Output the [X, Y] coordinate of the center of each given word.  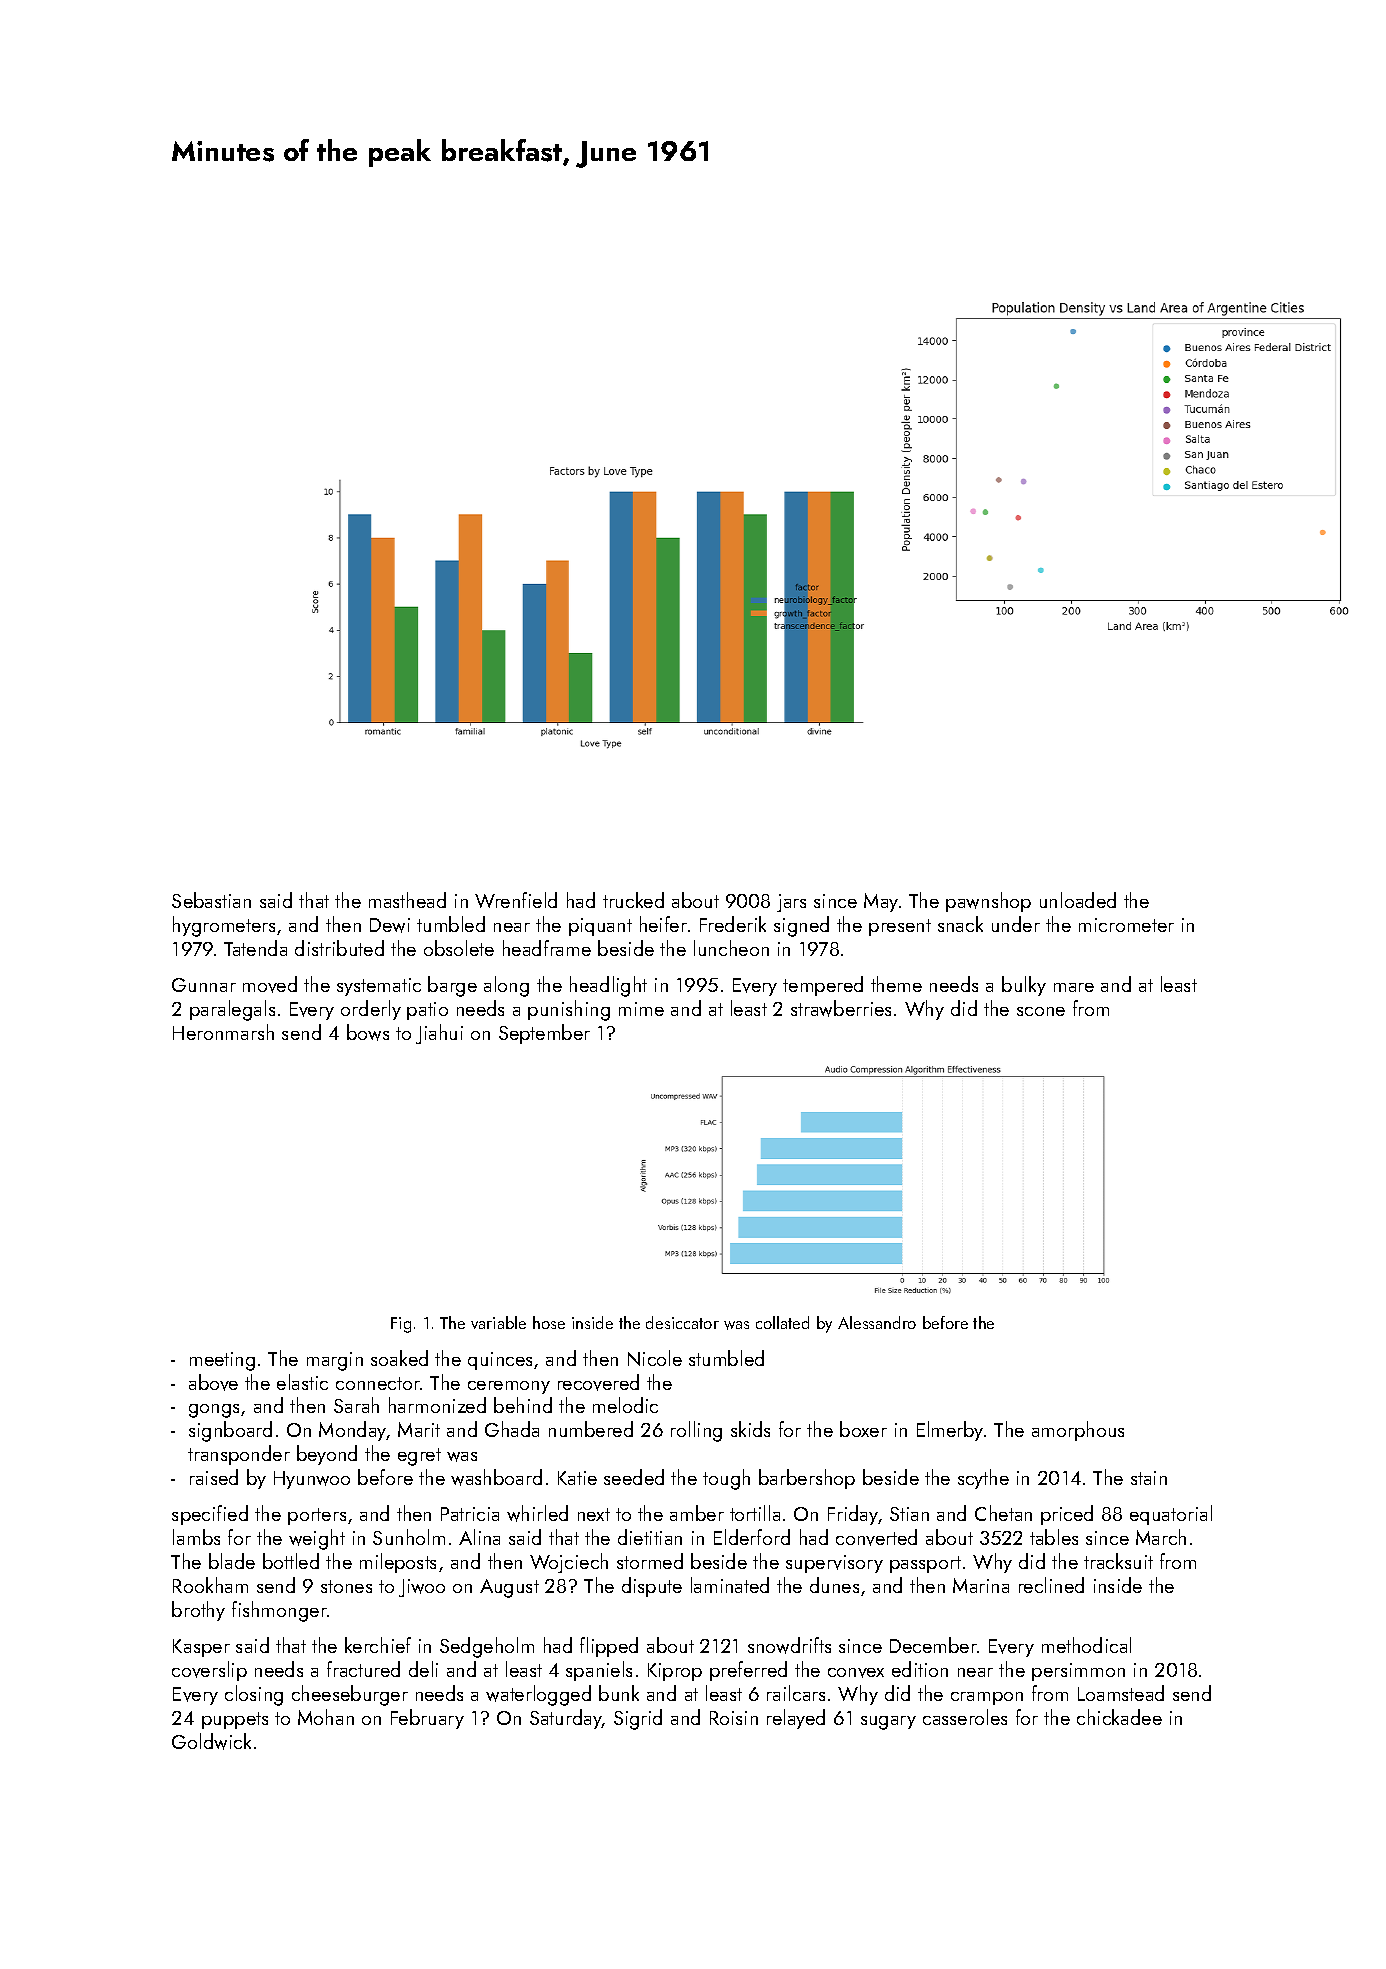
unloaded [1078, 900]
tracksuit [1118, 1561]
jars [791, 903]
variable [498, 1322]
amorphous [1078, 1431]
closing [254, 1695]
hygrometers [224, 926]
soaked [399, 1358]
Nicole [655, 1358]
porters [317, 1516]
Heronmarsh [223, 1032]
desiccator [682, 1322]
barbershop [807, 1479]
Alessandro [877, 1322]
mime [641, 1009]
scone [1041, 1011]
